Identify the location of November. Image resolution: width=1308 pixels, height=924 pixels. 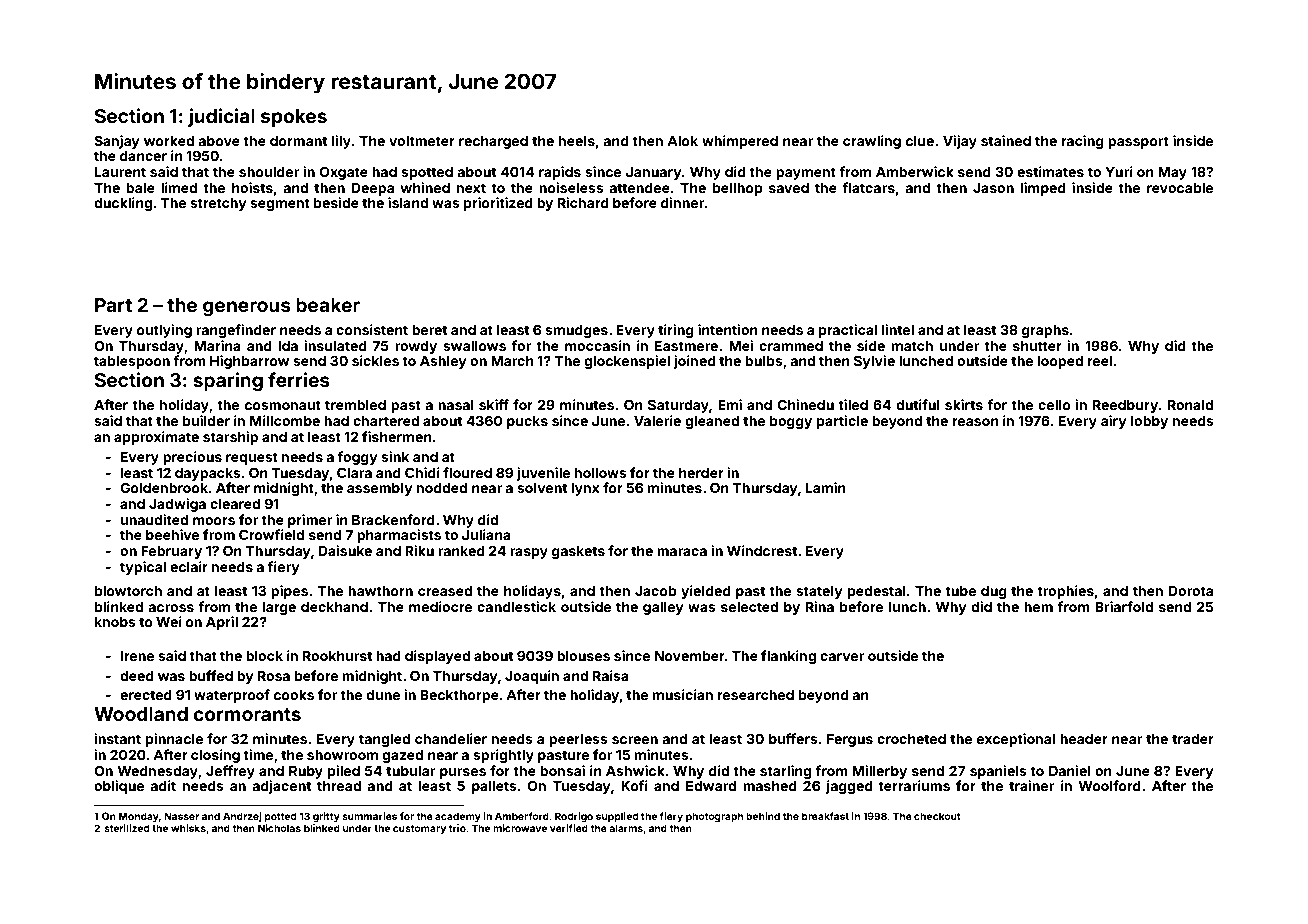
(690, 656).
